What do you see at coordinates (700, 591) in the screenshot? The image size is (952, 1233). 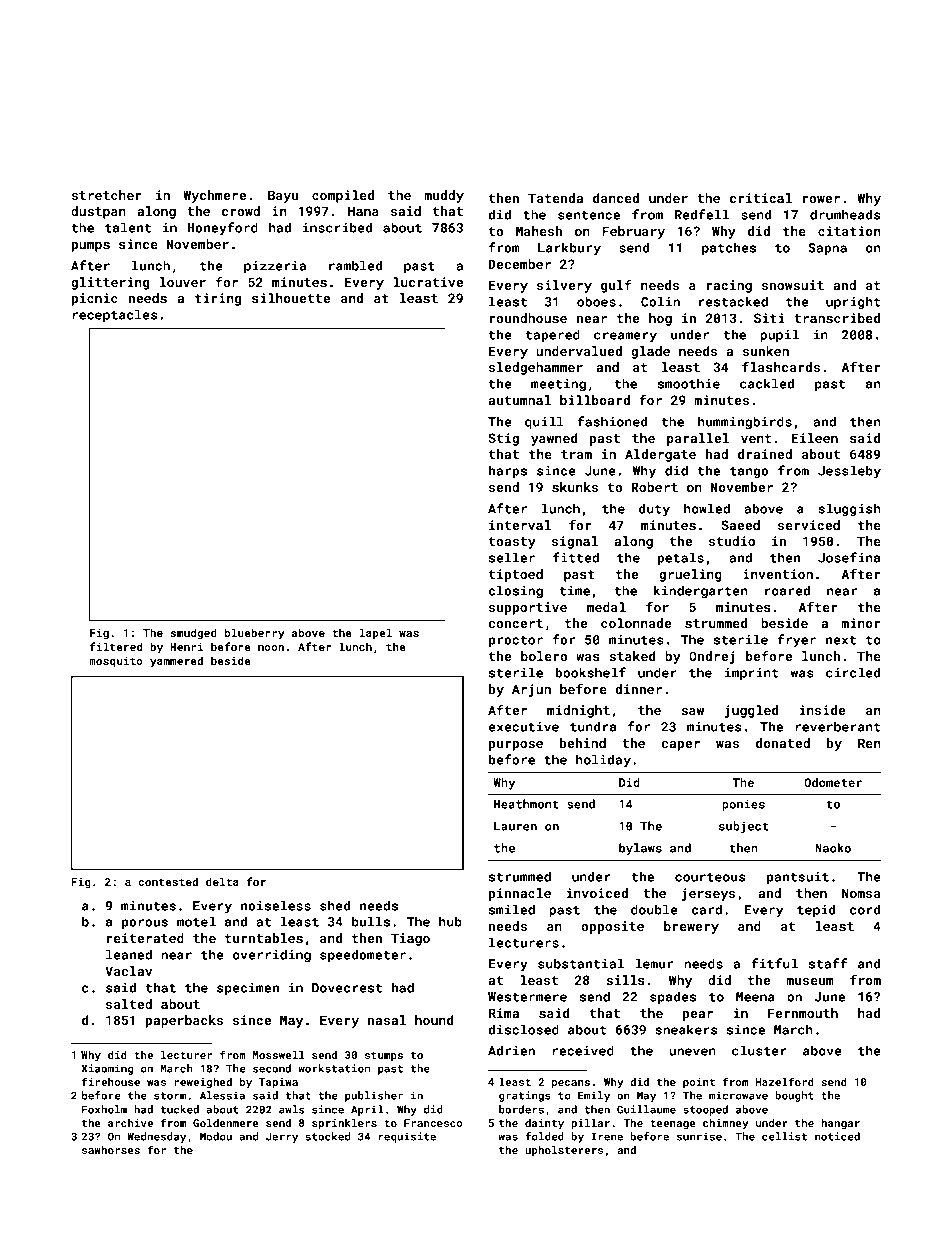 I see `kindergarten` at bounding box center [700, 591].
